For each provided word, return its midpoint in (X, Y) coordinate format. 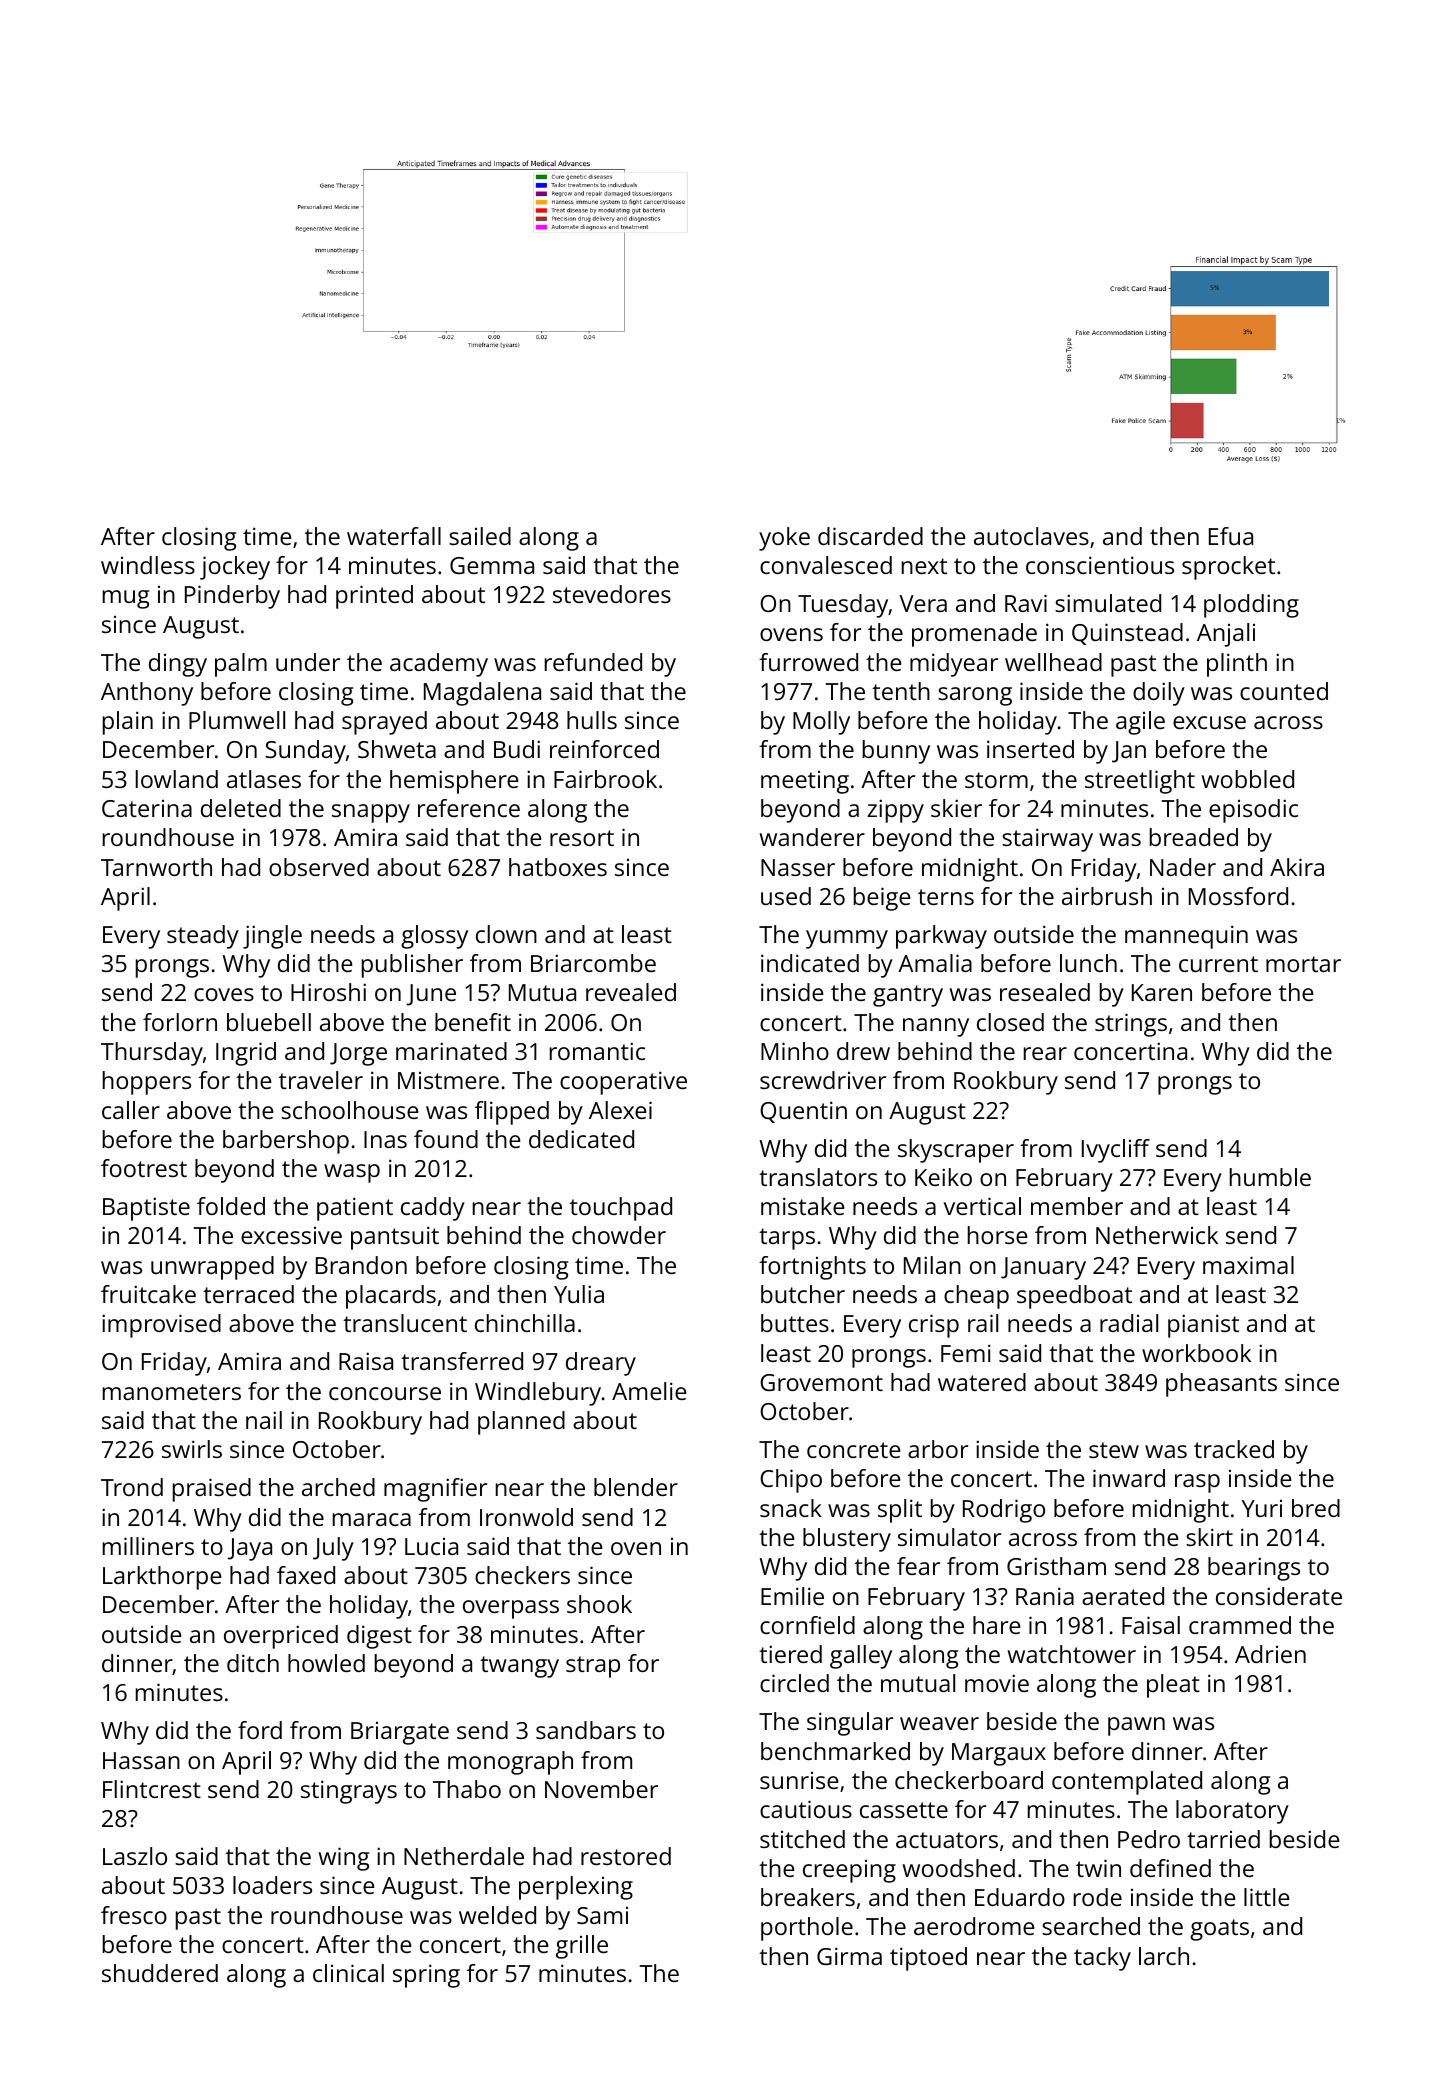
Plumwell (237, 720)
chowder (619, 1235)
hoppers (147, 1083)
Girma (849, 1956)
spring (426, 1976)
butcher (803, 1294)
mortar (1303, 964)
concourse (385, 1393)
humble (1270, 1177)
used (786, 896)
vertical (982, 1206)
